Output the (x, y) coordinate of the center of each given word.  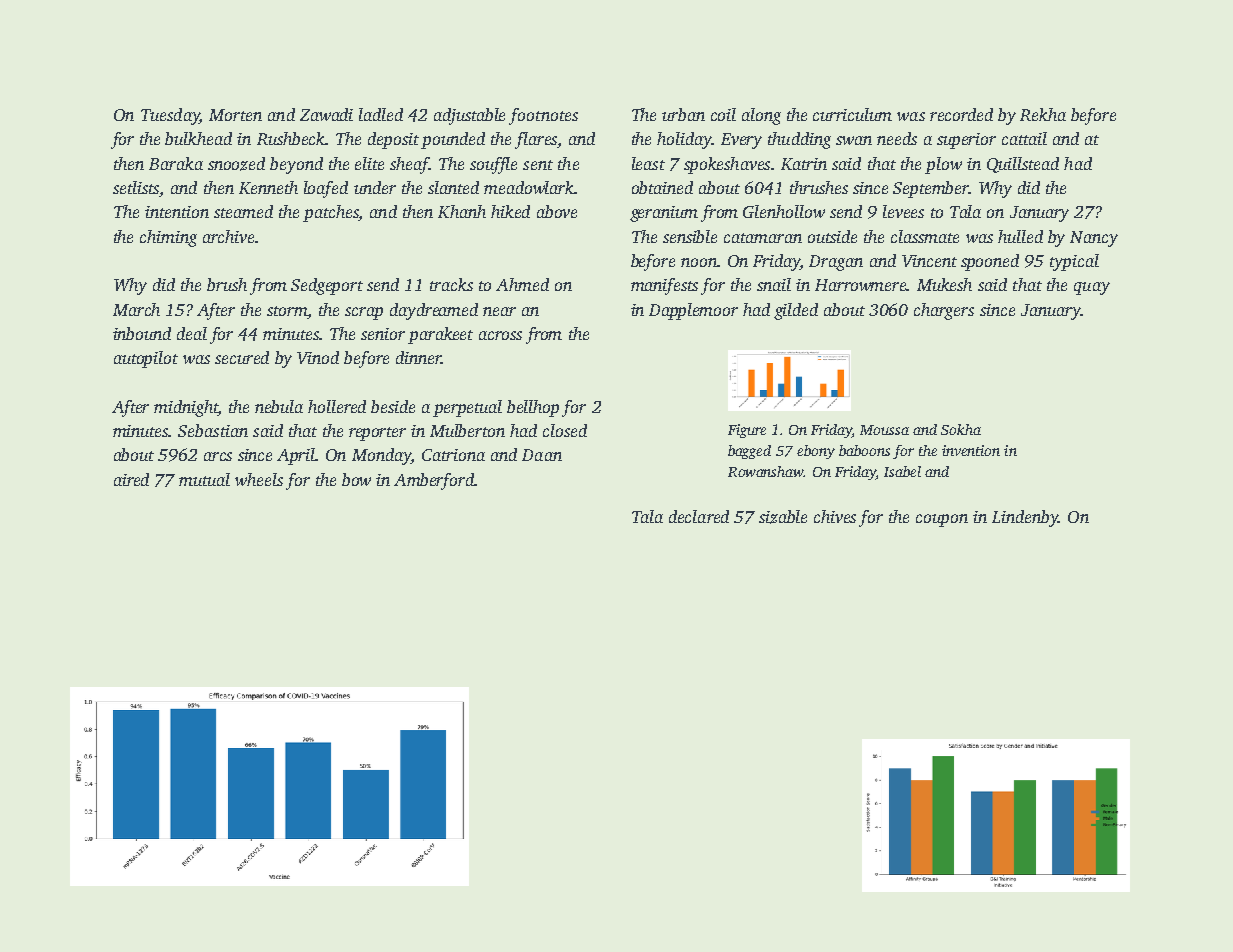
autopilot (146, 359)
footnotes (543, 116)
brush (227, 284)
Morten (235, 115)
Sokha (961, 429)
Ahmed (522, 284)
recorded (961, 114)
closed (565, 430)
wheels (259, 479)
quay (1092, 288)
